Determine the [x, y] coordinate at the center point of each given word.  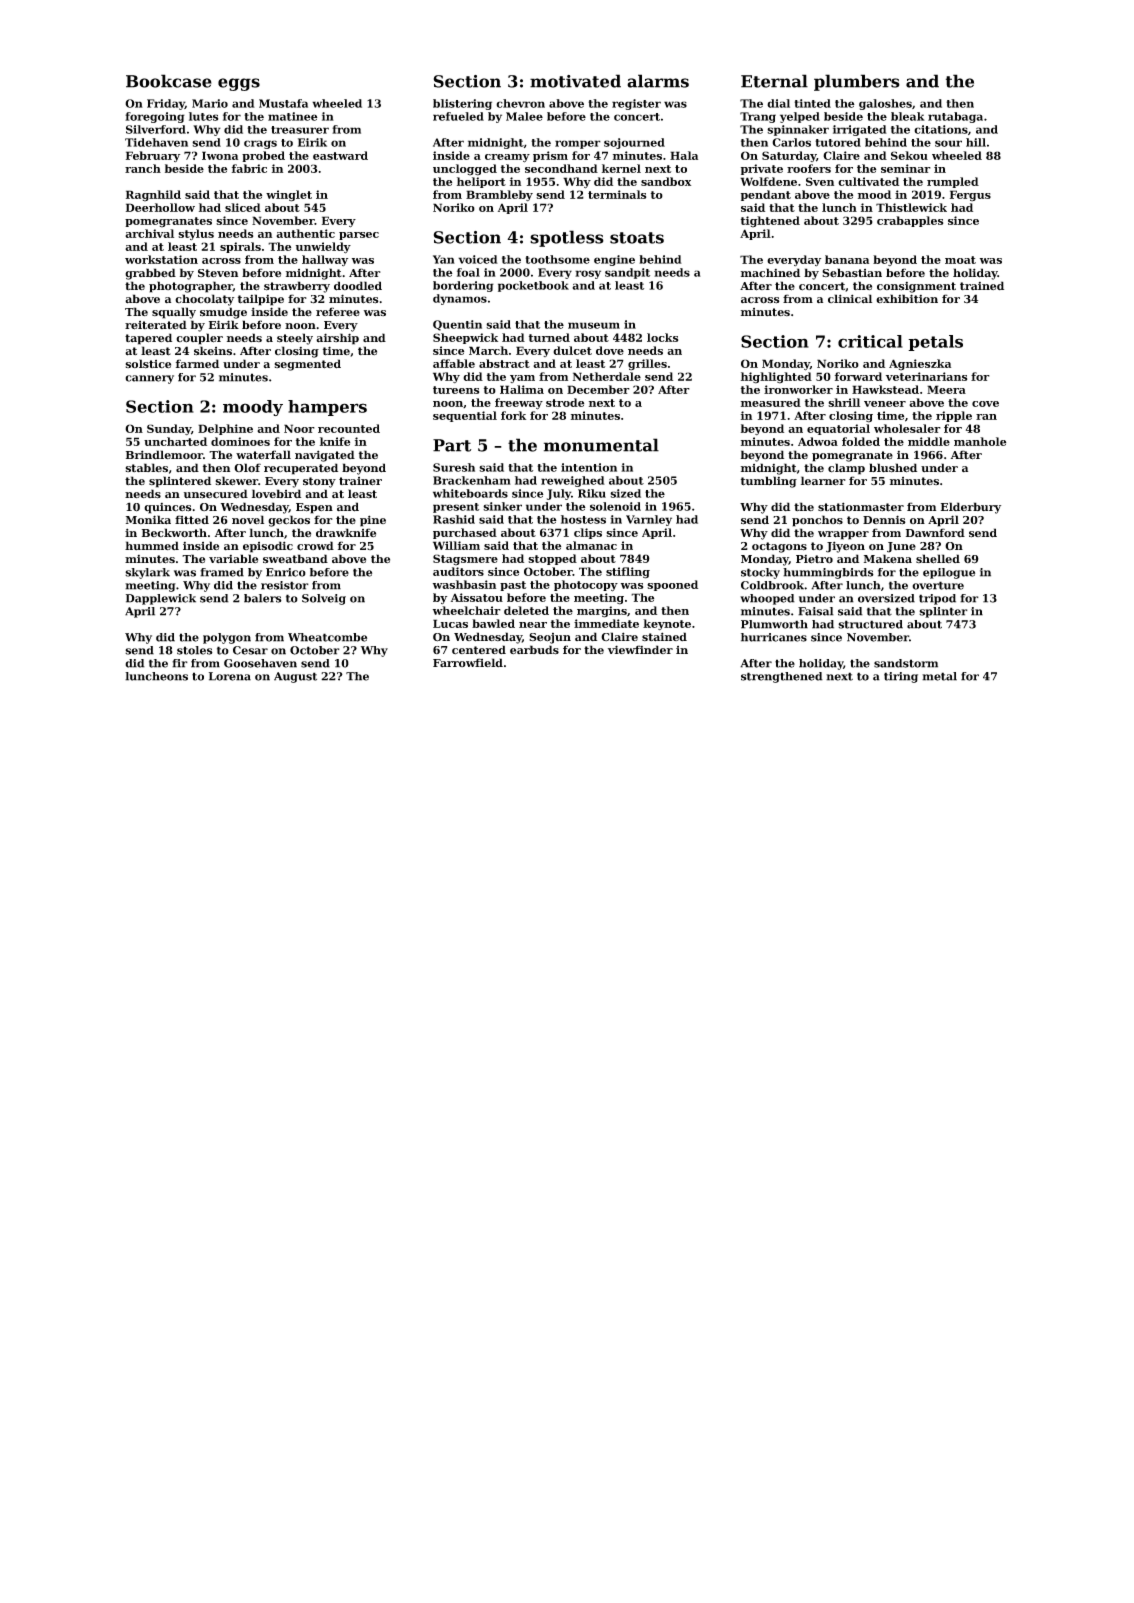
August [295, 677]
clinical [850, 299]
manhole [980, 441]
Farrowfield [468, 662]
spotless [567, 238]
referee [338, 312]
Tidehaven [156, 142]
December [598, 389]
